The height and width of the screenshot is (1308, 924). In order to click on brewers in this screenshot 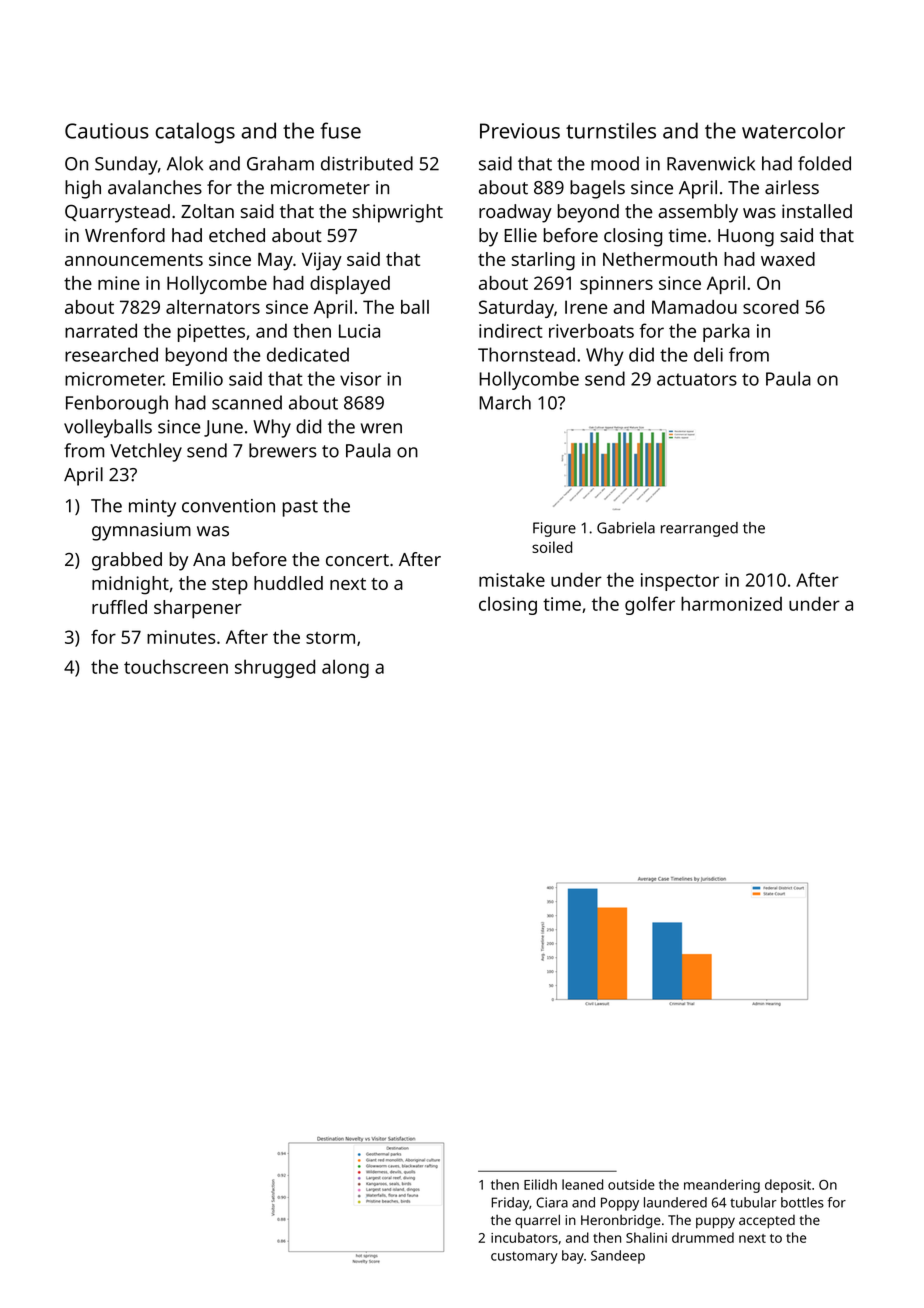, I will do `click(283, 450)`.
